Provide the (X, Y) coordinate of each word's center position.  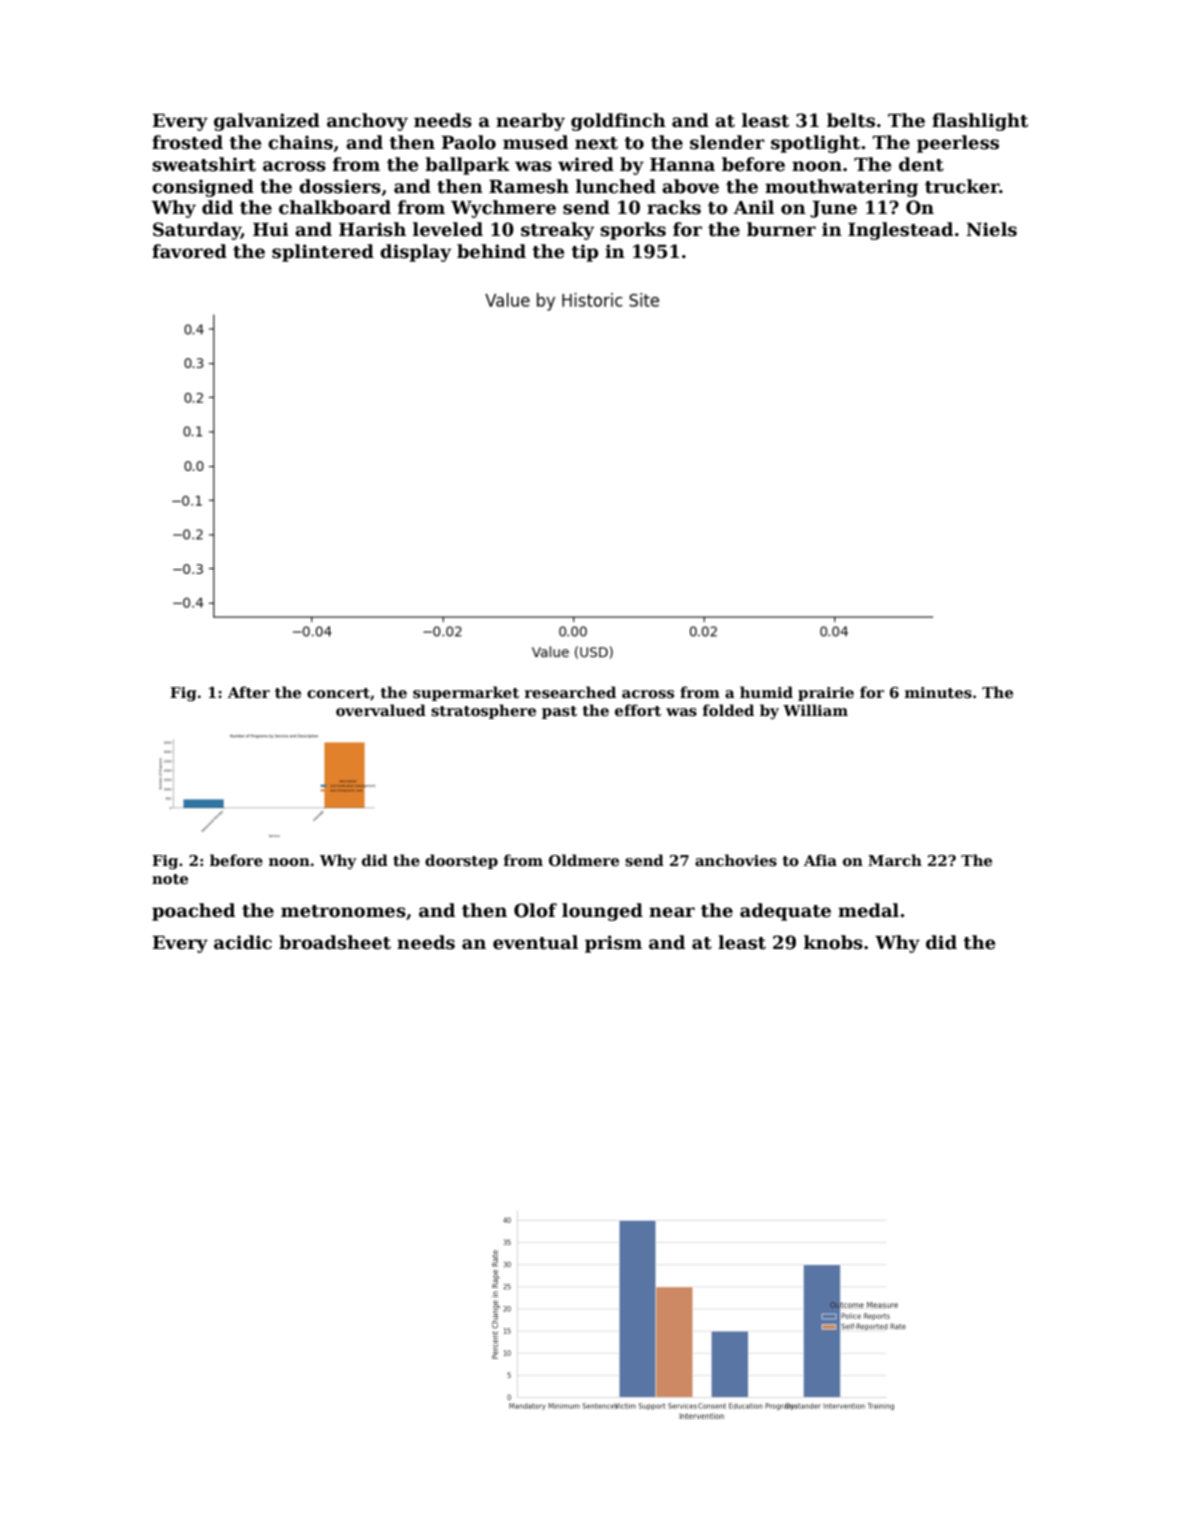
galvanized (267, 122)
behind (491, 251)
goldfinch (618, 122)
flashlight (980, 122)
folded (728, 710)
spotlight (815, 144)
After (249, 692)
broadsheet (335, 942)
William (815, 710)
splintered (323, 253)
